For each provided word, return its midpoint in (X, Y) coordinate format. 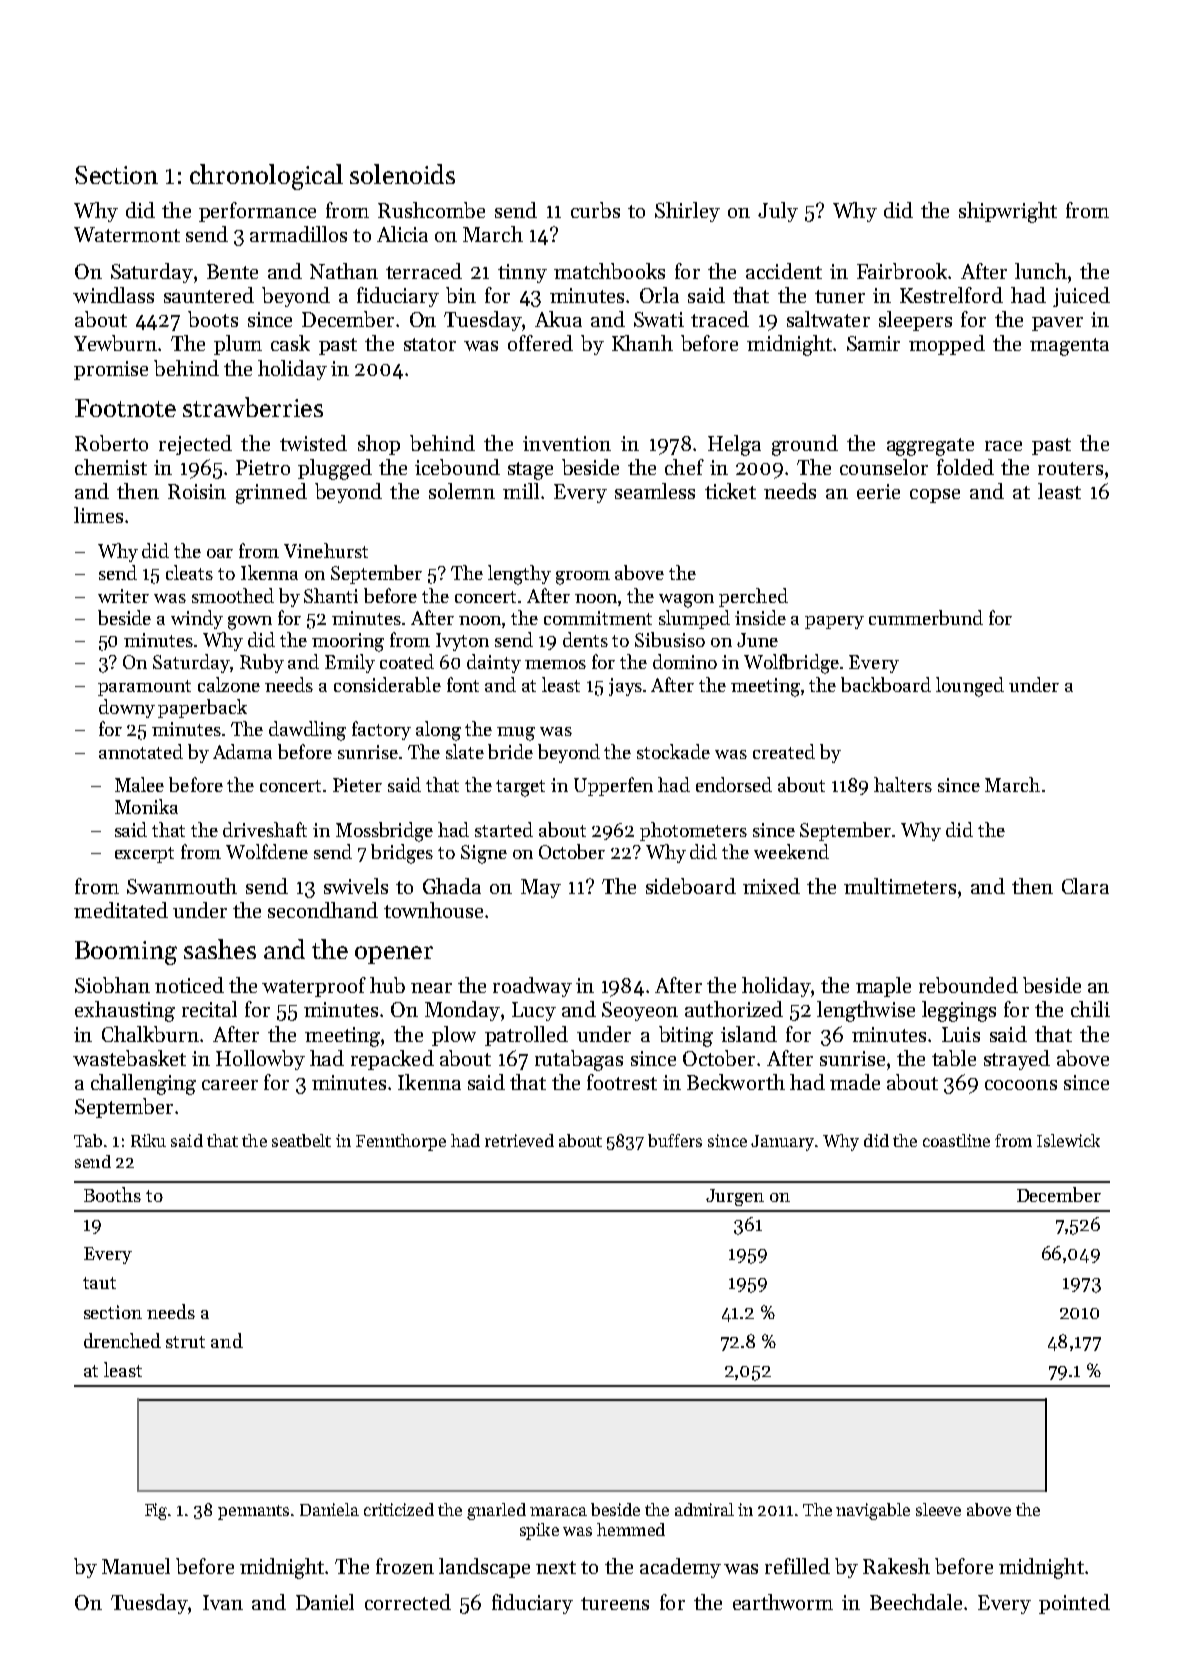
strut (185, 1342)
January (782, 1143)
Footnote (125, 408)
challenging (143, 1084)
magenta (1069, 347)
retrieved (519, 1140)
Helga (734, 445)
